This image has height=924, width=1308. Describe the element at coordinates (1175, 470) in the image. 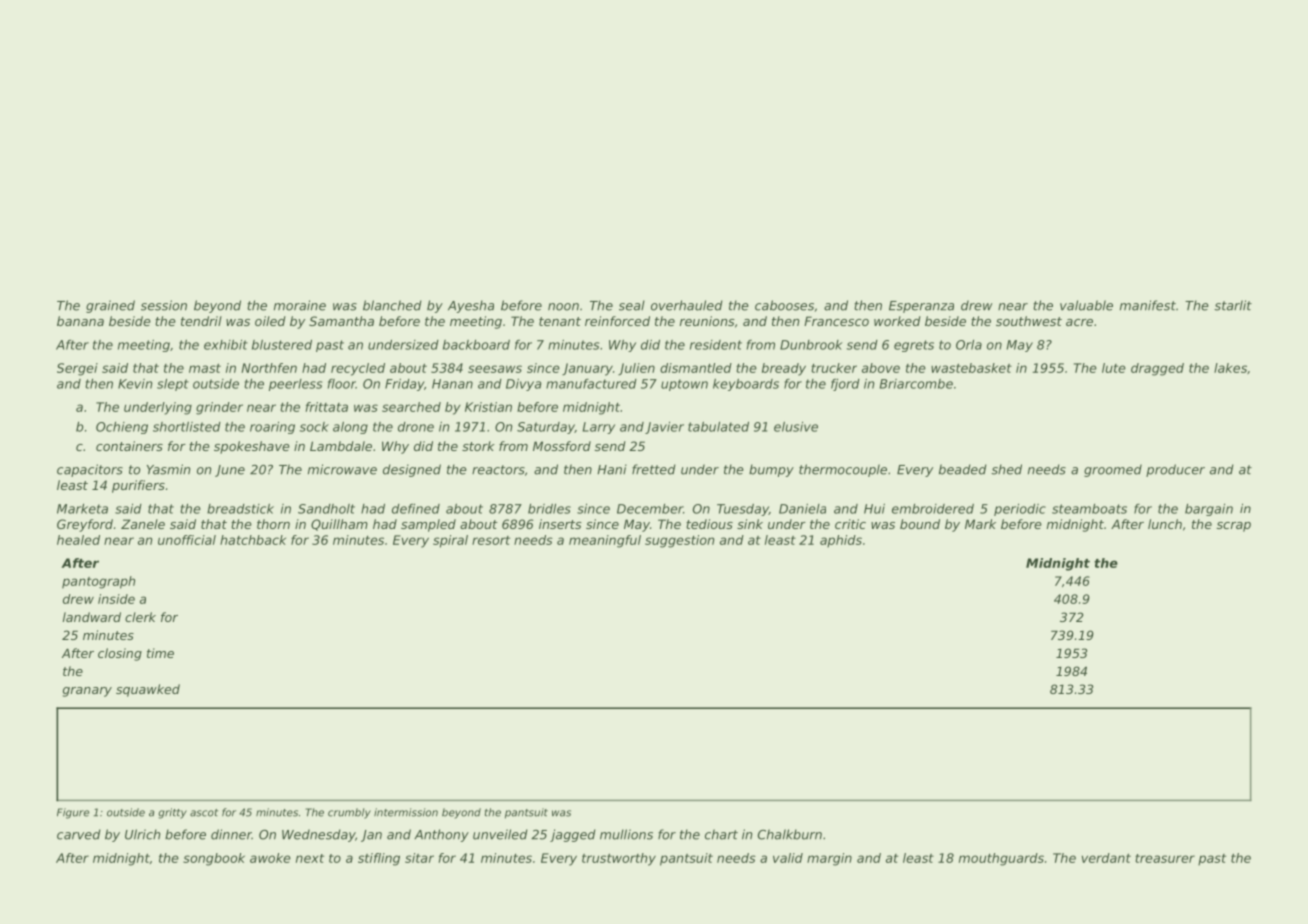

I see `producer` at that location.
